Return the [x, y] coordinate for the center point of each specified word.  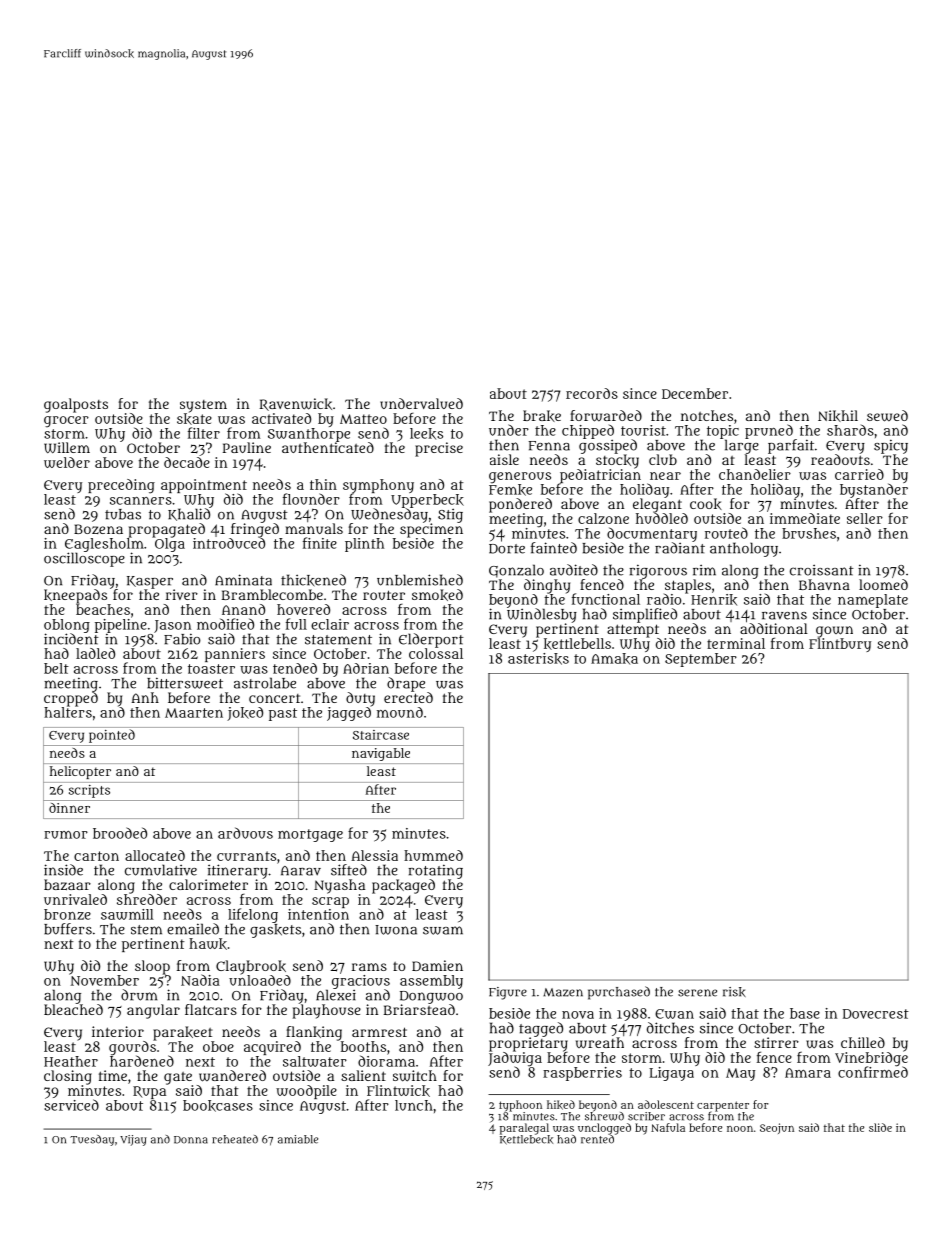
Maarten [194, 713]
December [695, 393]
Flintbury [840, 645]
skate [194, 419]
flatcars [211, 1009]
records [592, 393]
